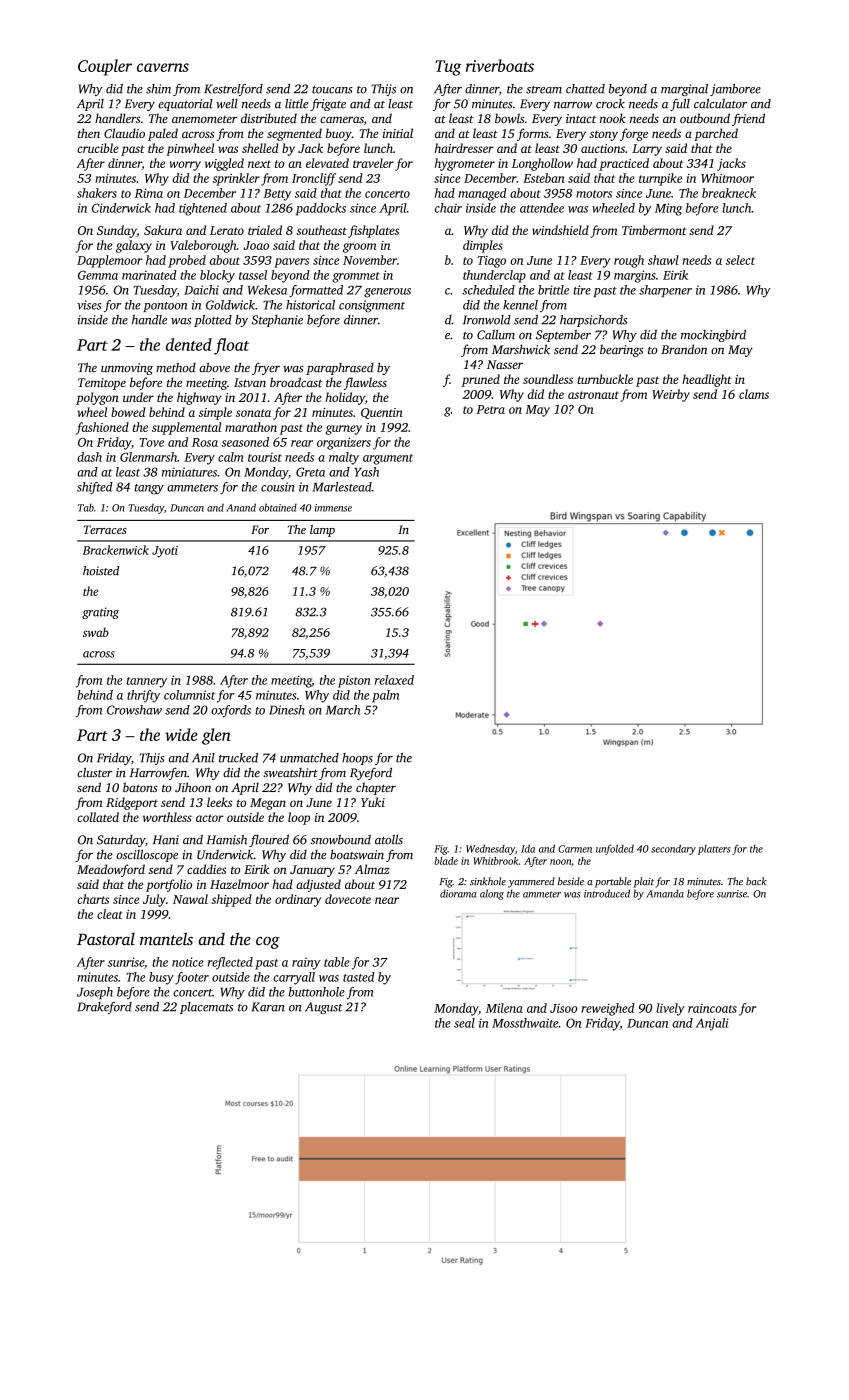 Image resolution: width=849 pixels, height=1400 pixels. Describe the element at coordinates (464, 1023) in the document. I see `seal` at that location.
